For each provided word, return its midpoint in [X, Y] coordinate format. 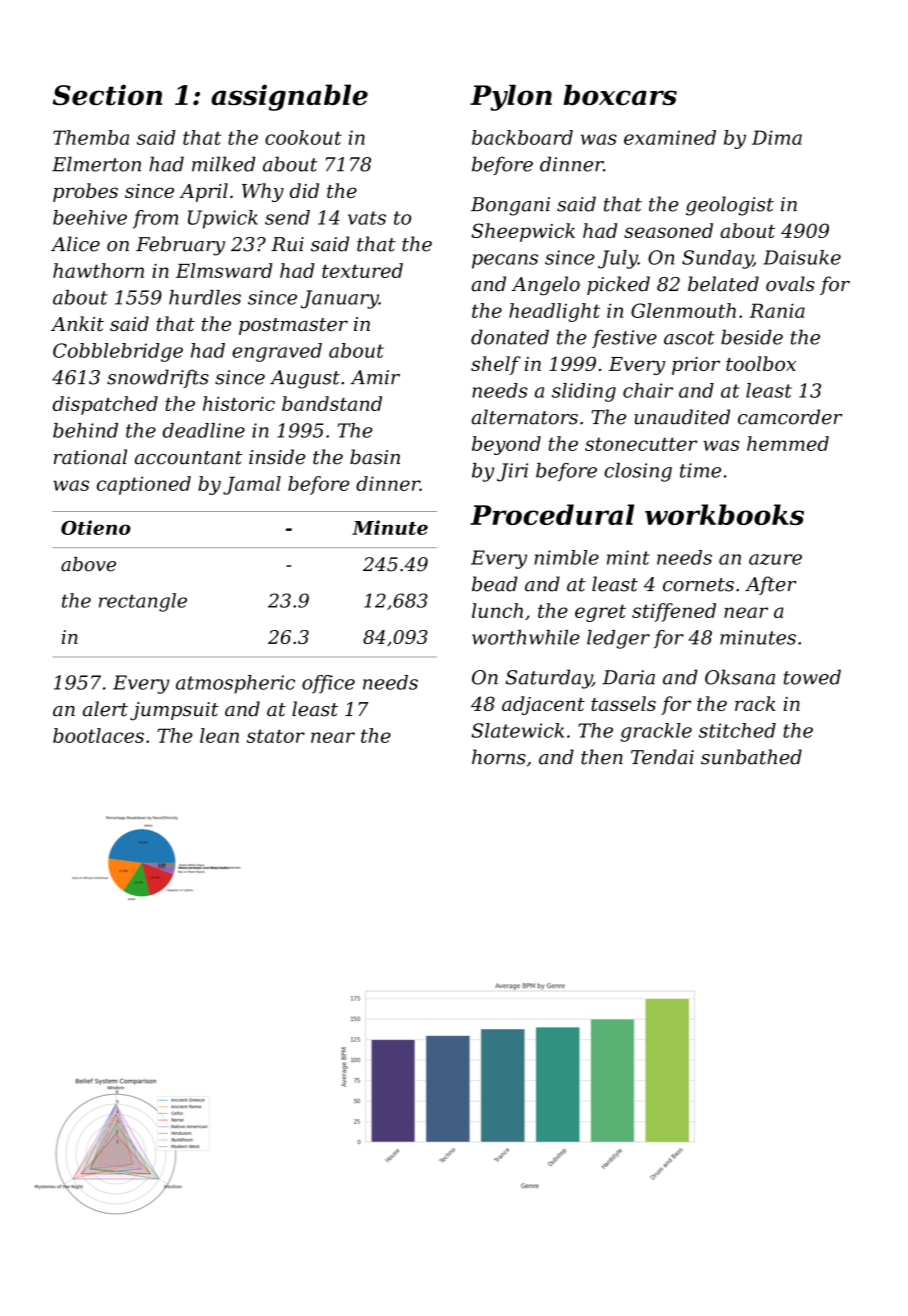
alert [105, 709]
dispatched [105, 405]
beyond [506, 445]
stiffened [674, 612]
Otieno [96, 527]
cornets [698, 585]
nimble [566, 557]
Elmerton [96, 164]
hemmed [788, 443]
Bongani [510, 206]
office [328, 684]
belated [723, 284]
